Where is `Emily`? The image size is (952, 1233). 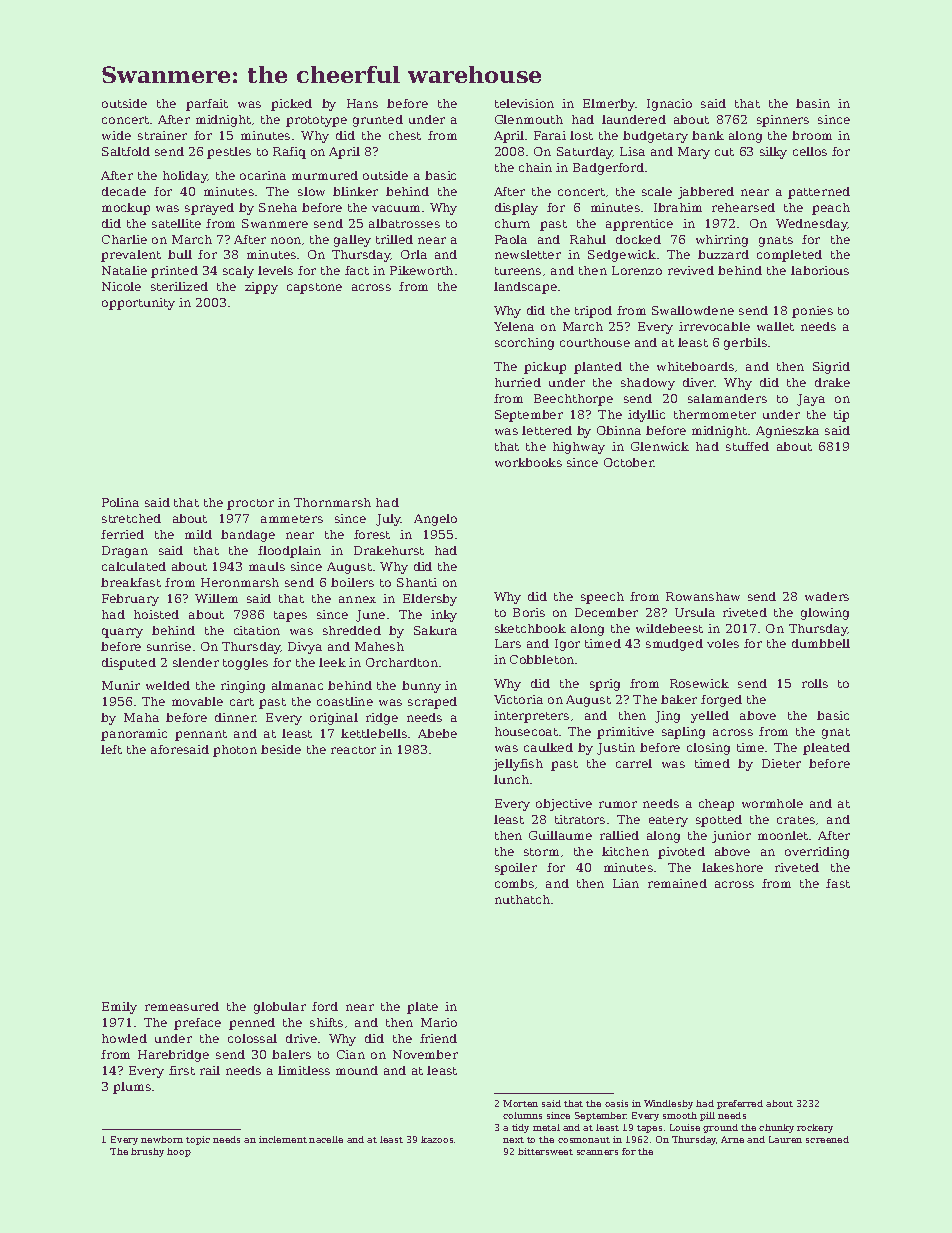
Emily is located at coordinates (119, 1008).
